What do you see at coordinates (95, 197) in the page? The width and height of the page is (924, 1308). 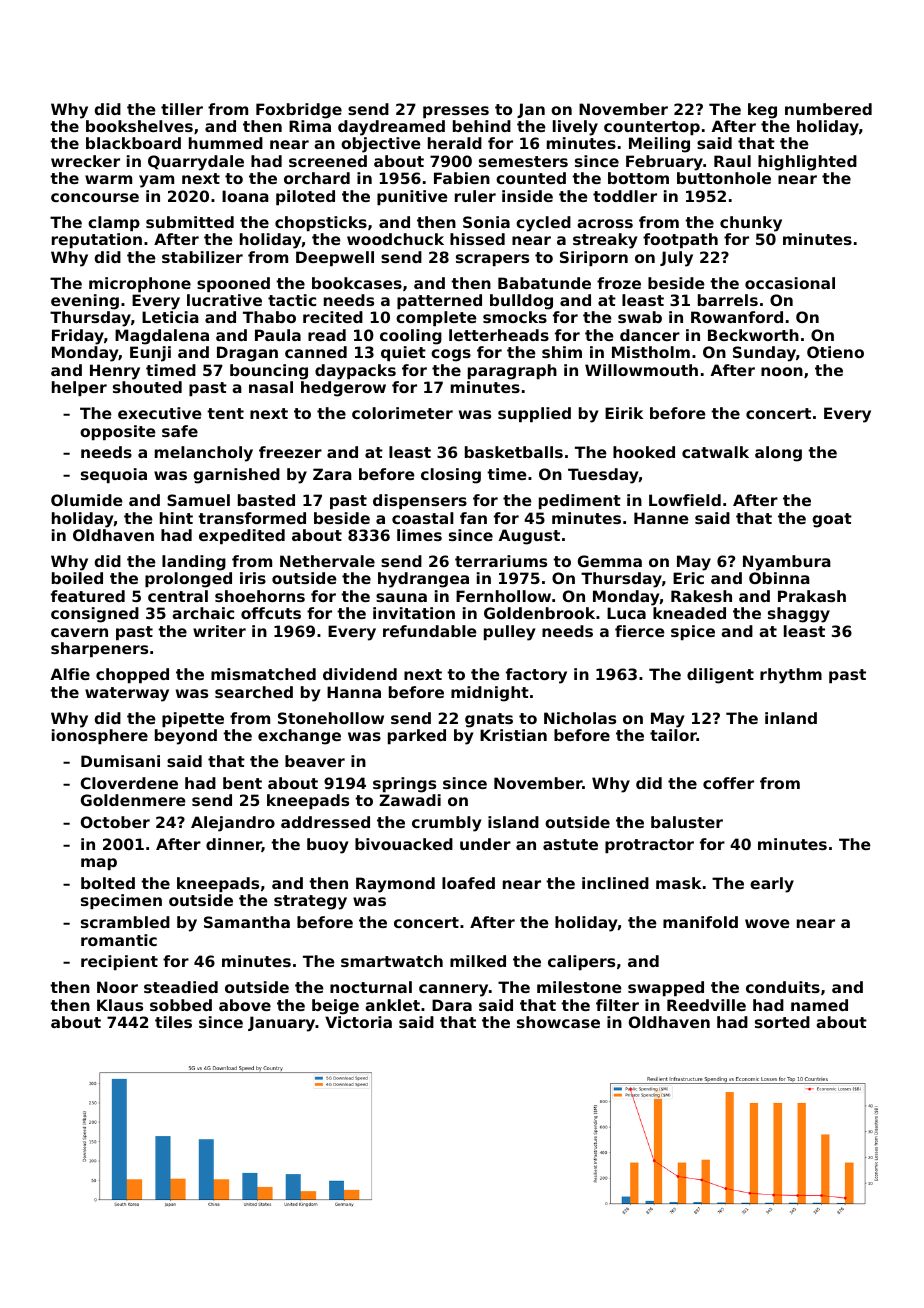 I see `concourse` at bounding box center [95, 197].
